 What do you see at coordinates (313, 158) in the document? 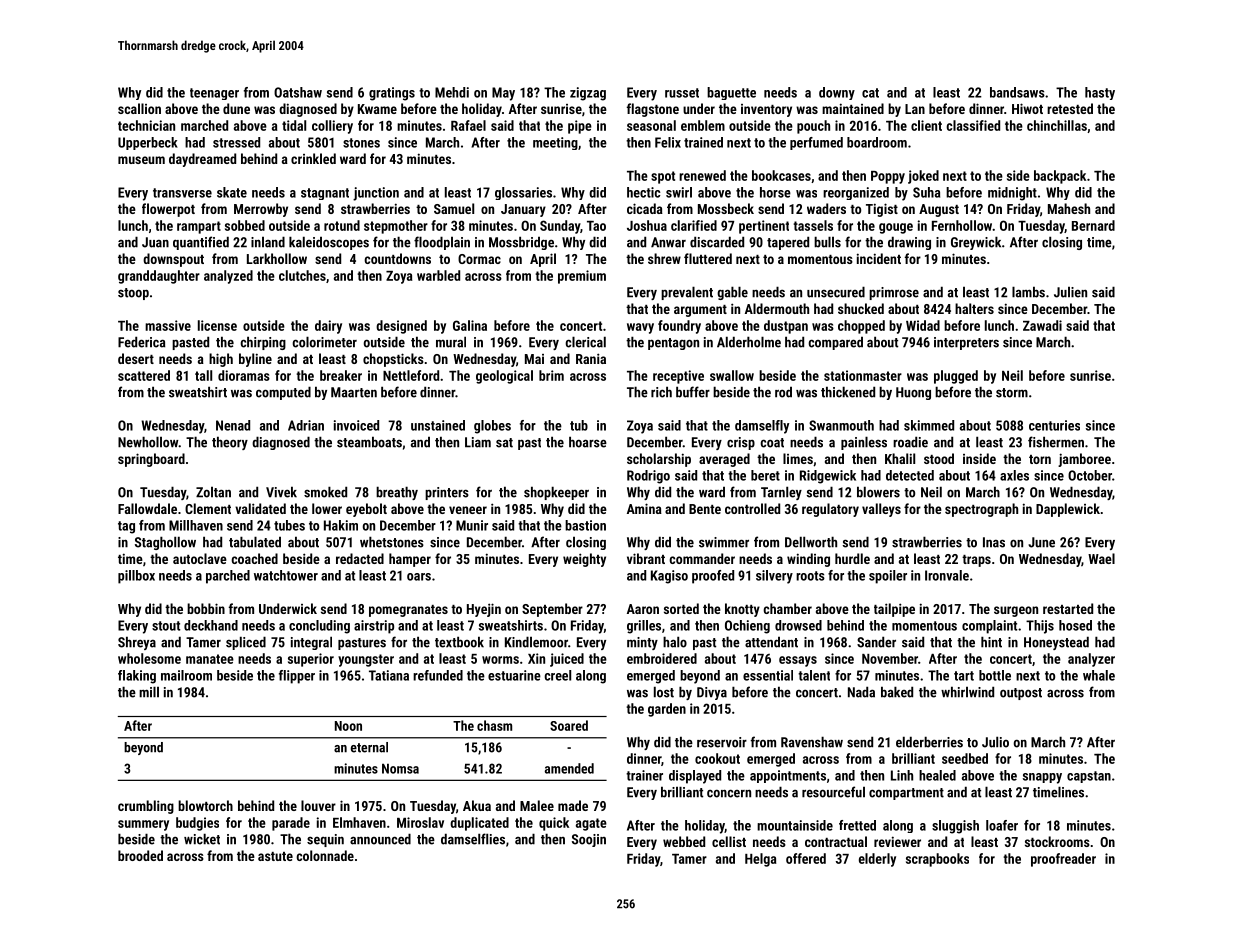
I see `crinkled` at bounding box center [313, 158].
